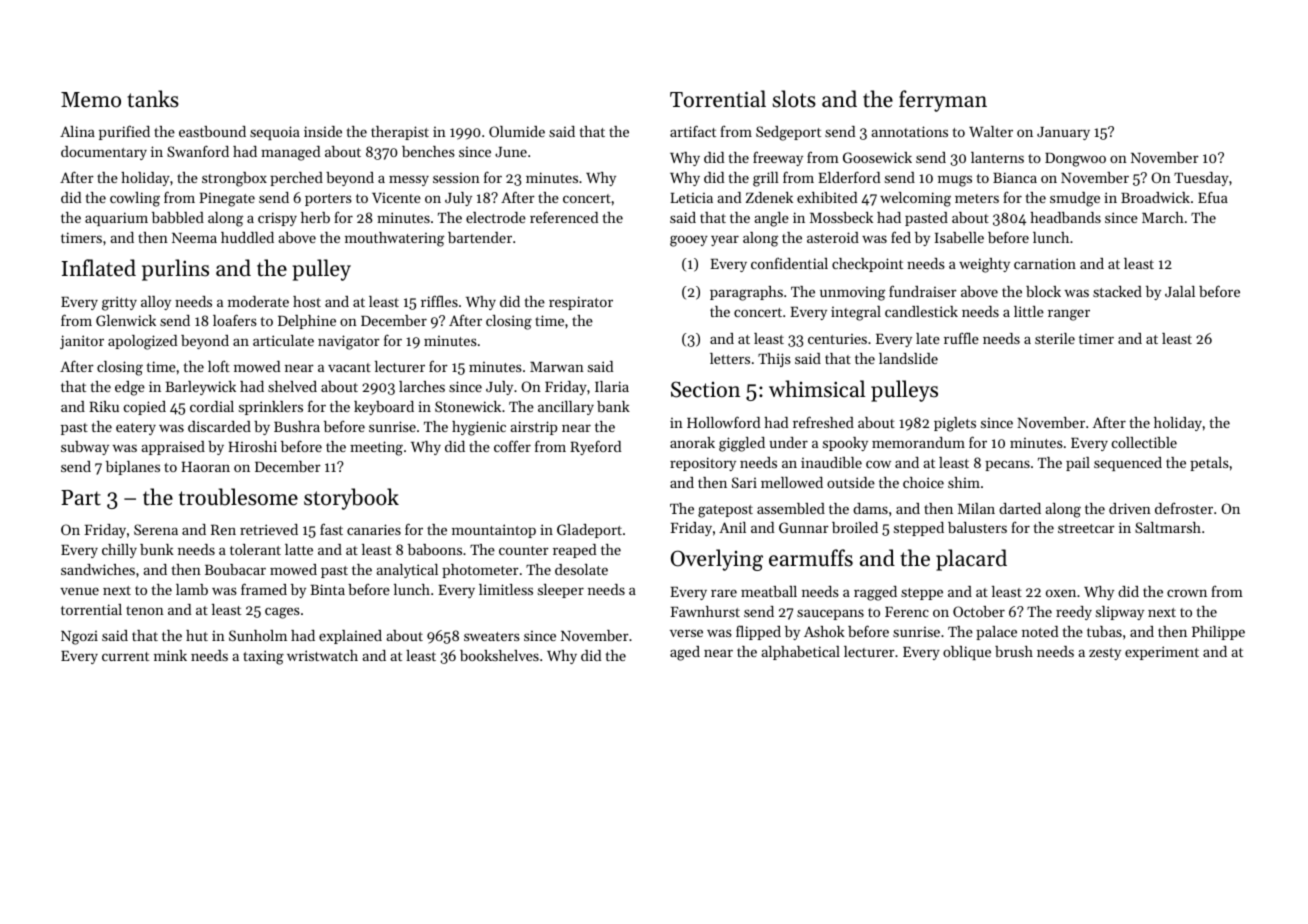 The height and width of the screenshot is (924, 1308). What do you see at coordinates (581, 303) in the screenshot?
I see `respirator` at bounding box center [581, 303].
